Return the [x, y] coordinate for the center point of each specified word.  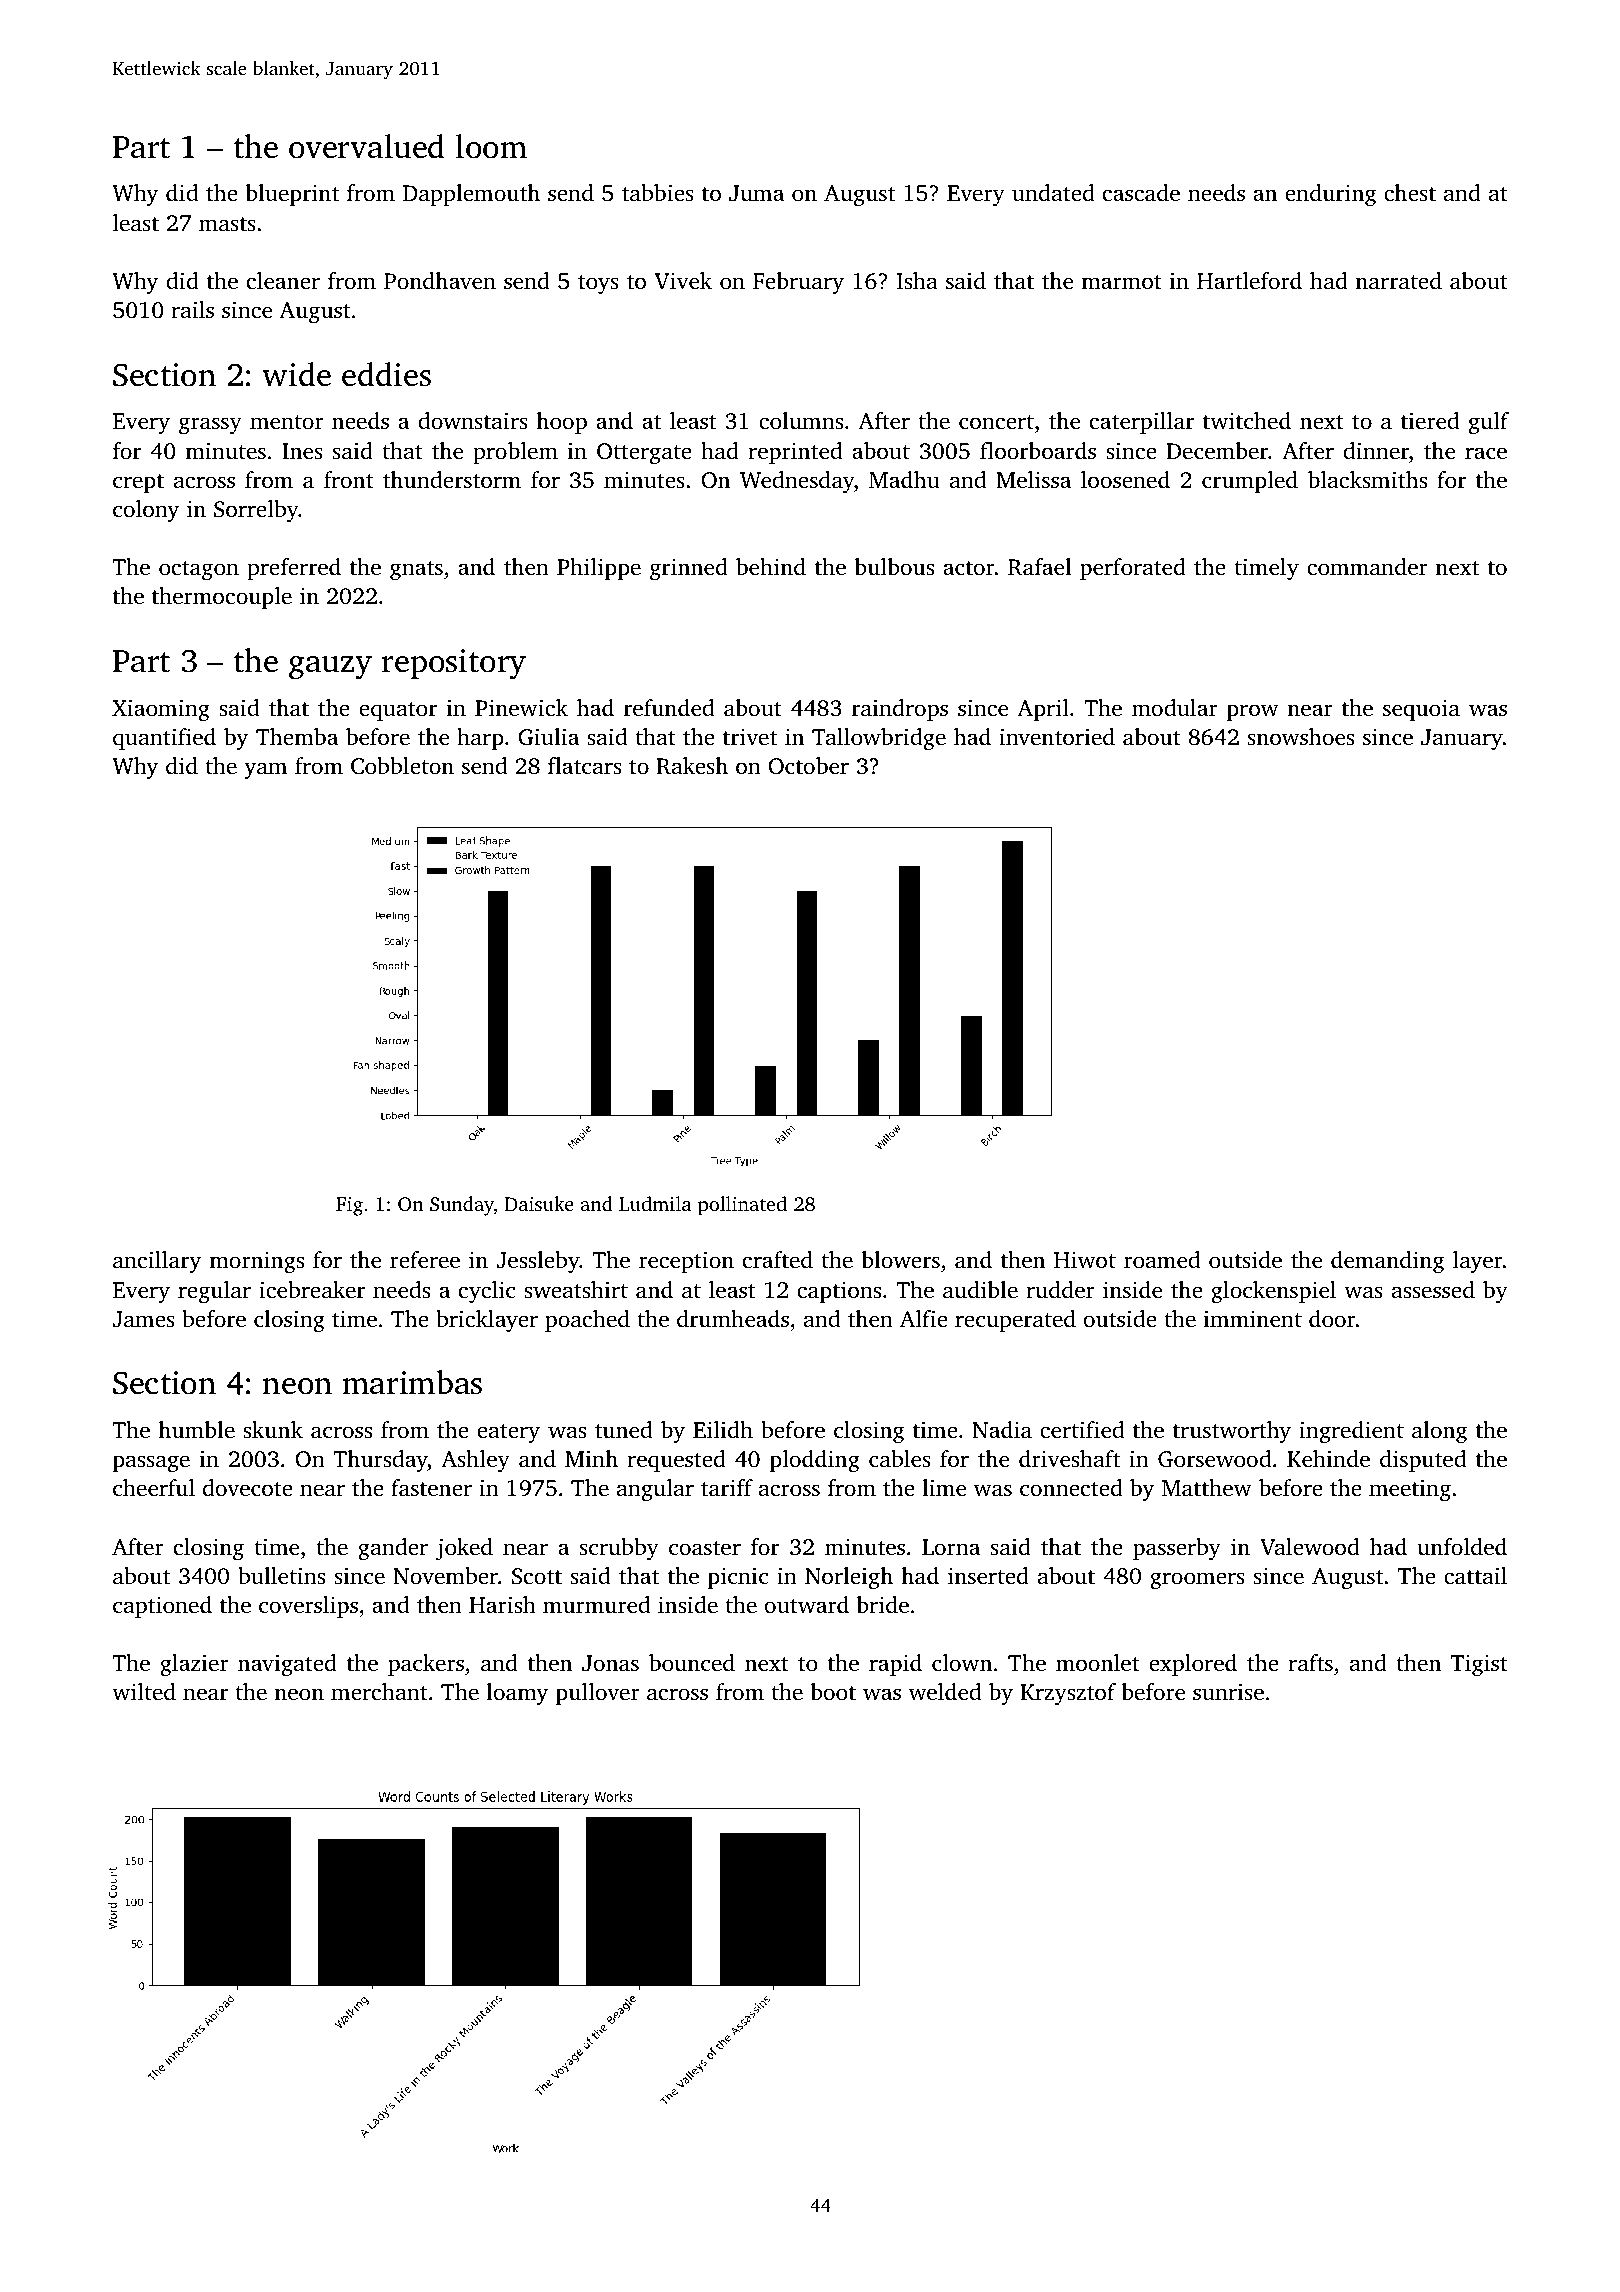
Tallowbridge [879, 739]
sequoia [1421, 710]
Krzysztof [1068, 1694]
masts [227, 224]
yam [265, 771]
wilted [144, 1692]
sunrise [1228, 1692]
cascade [1141, 193]
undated [1053, 192]
